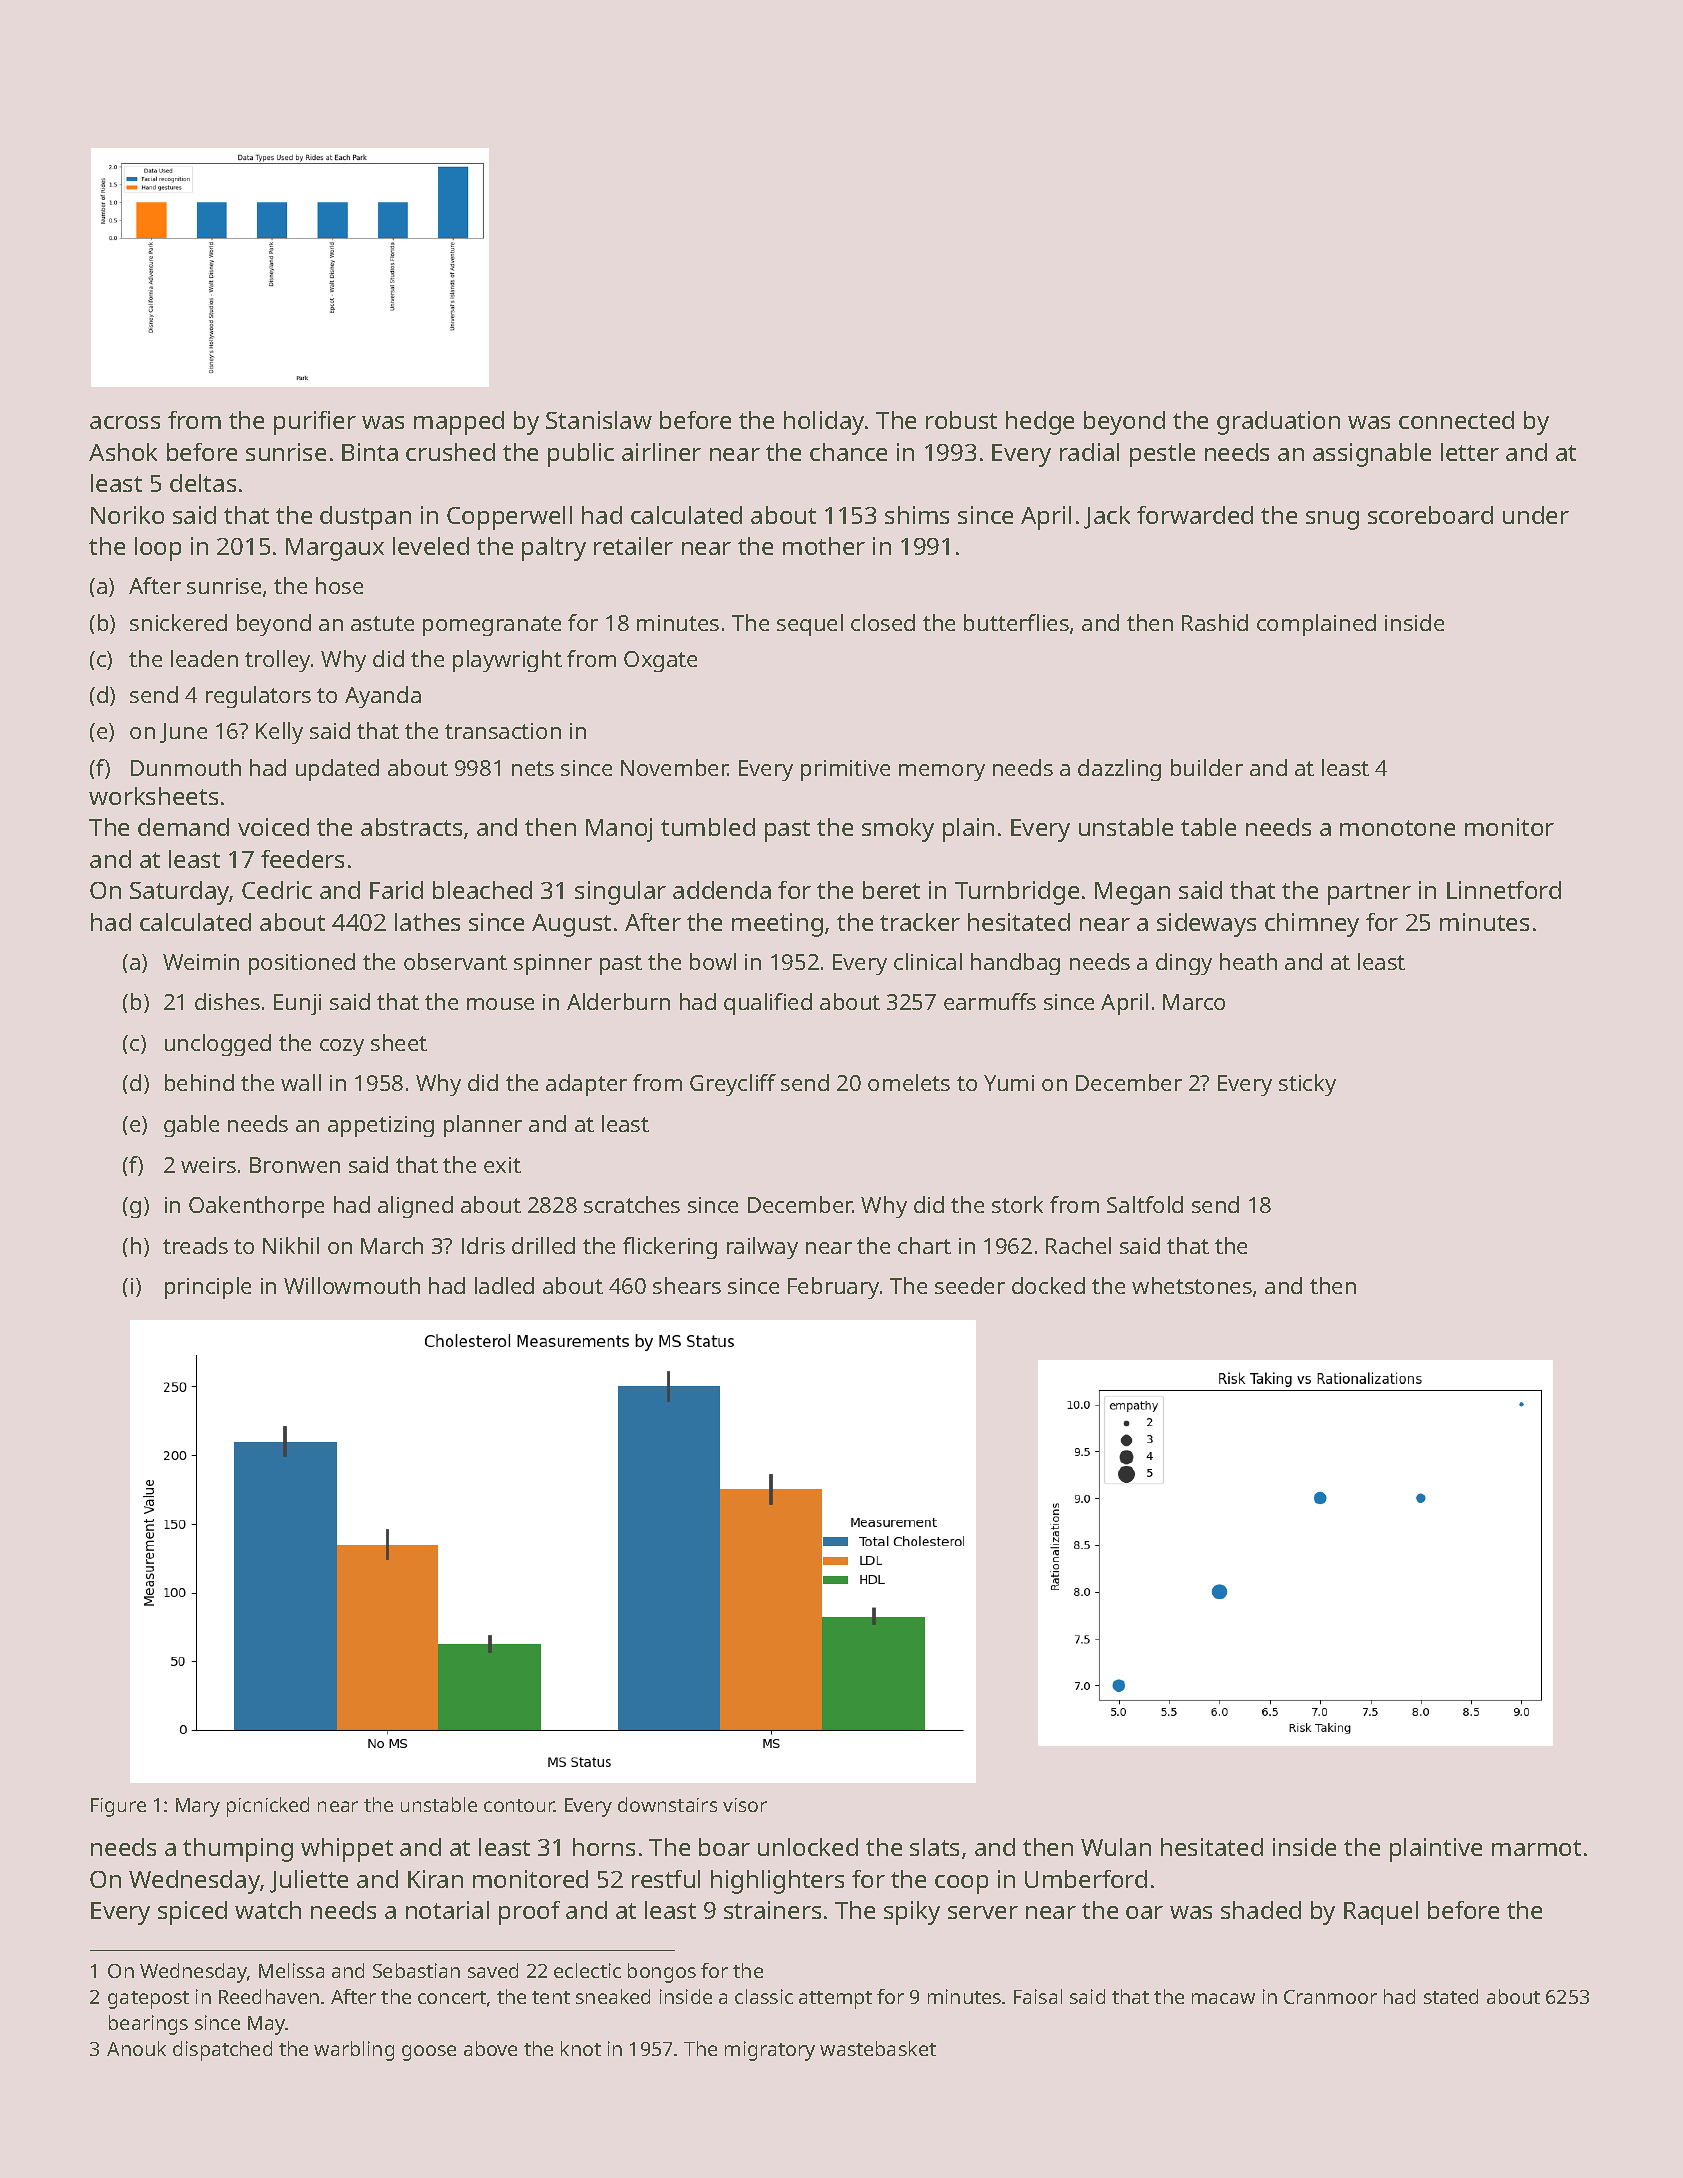  Describe the element at coordinates (1504, 890) in the image. I see `Linnetford` at that location.
